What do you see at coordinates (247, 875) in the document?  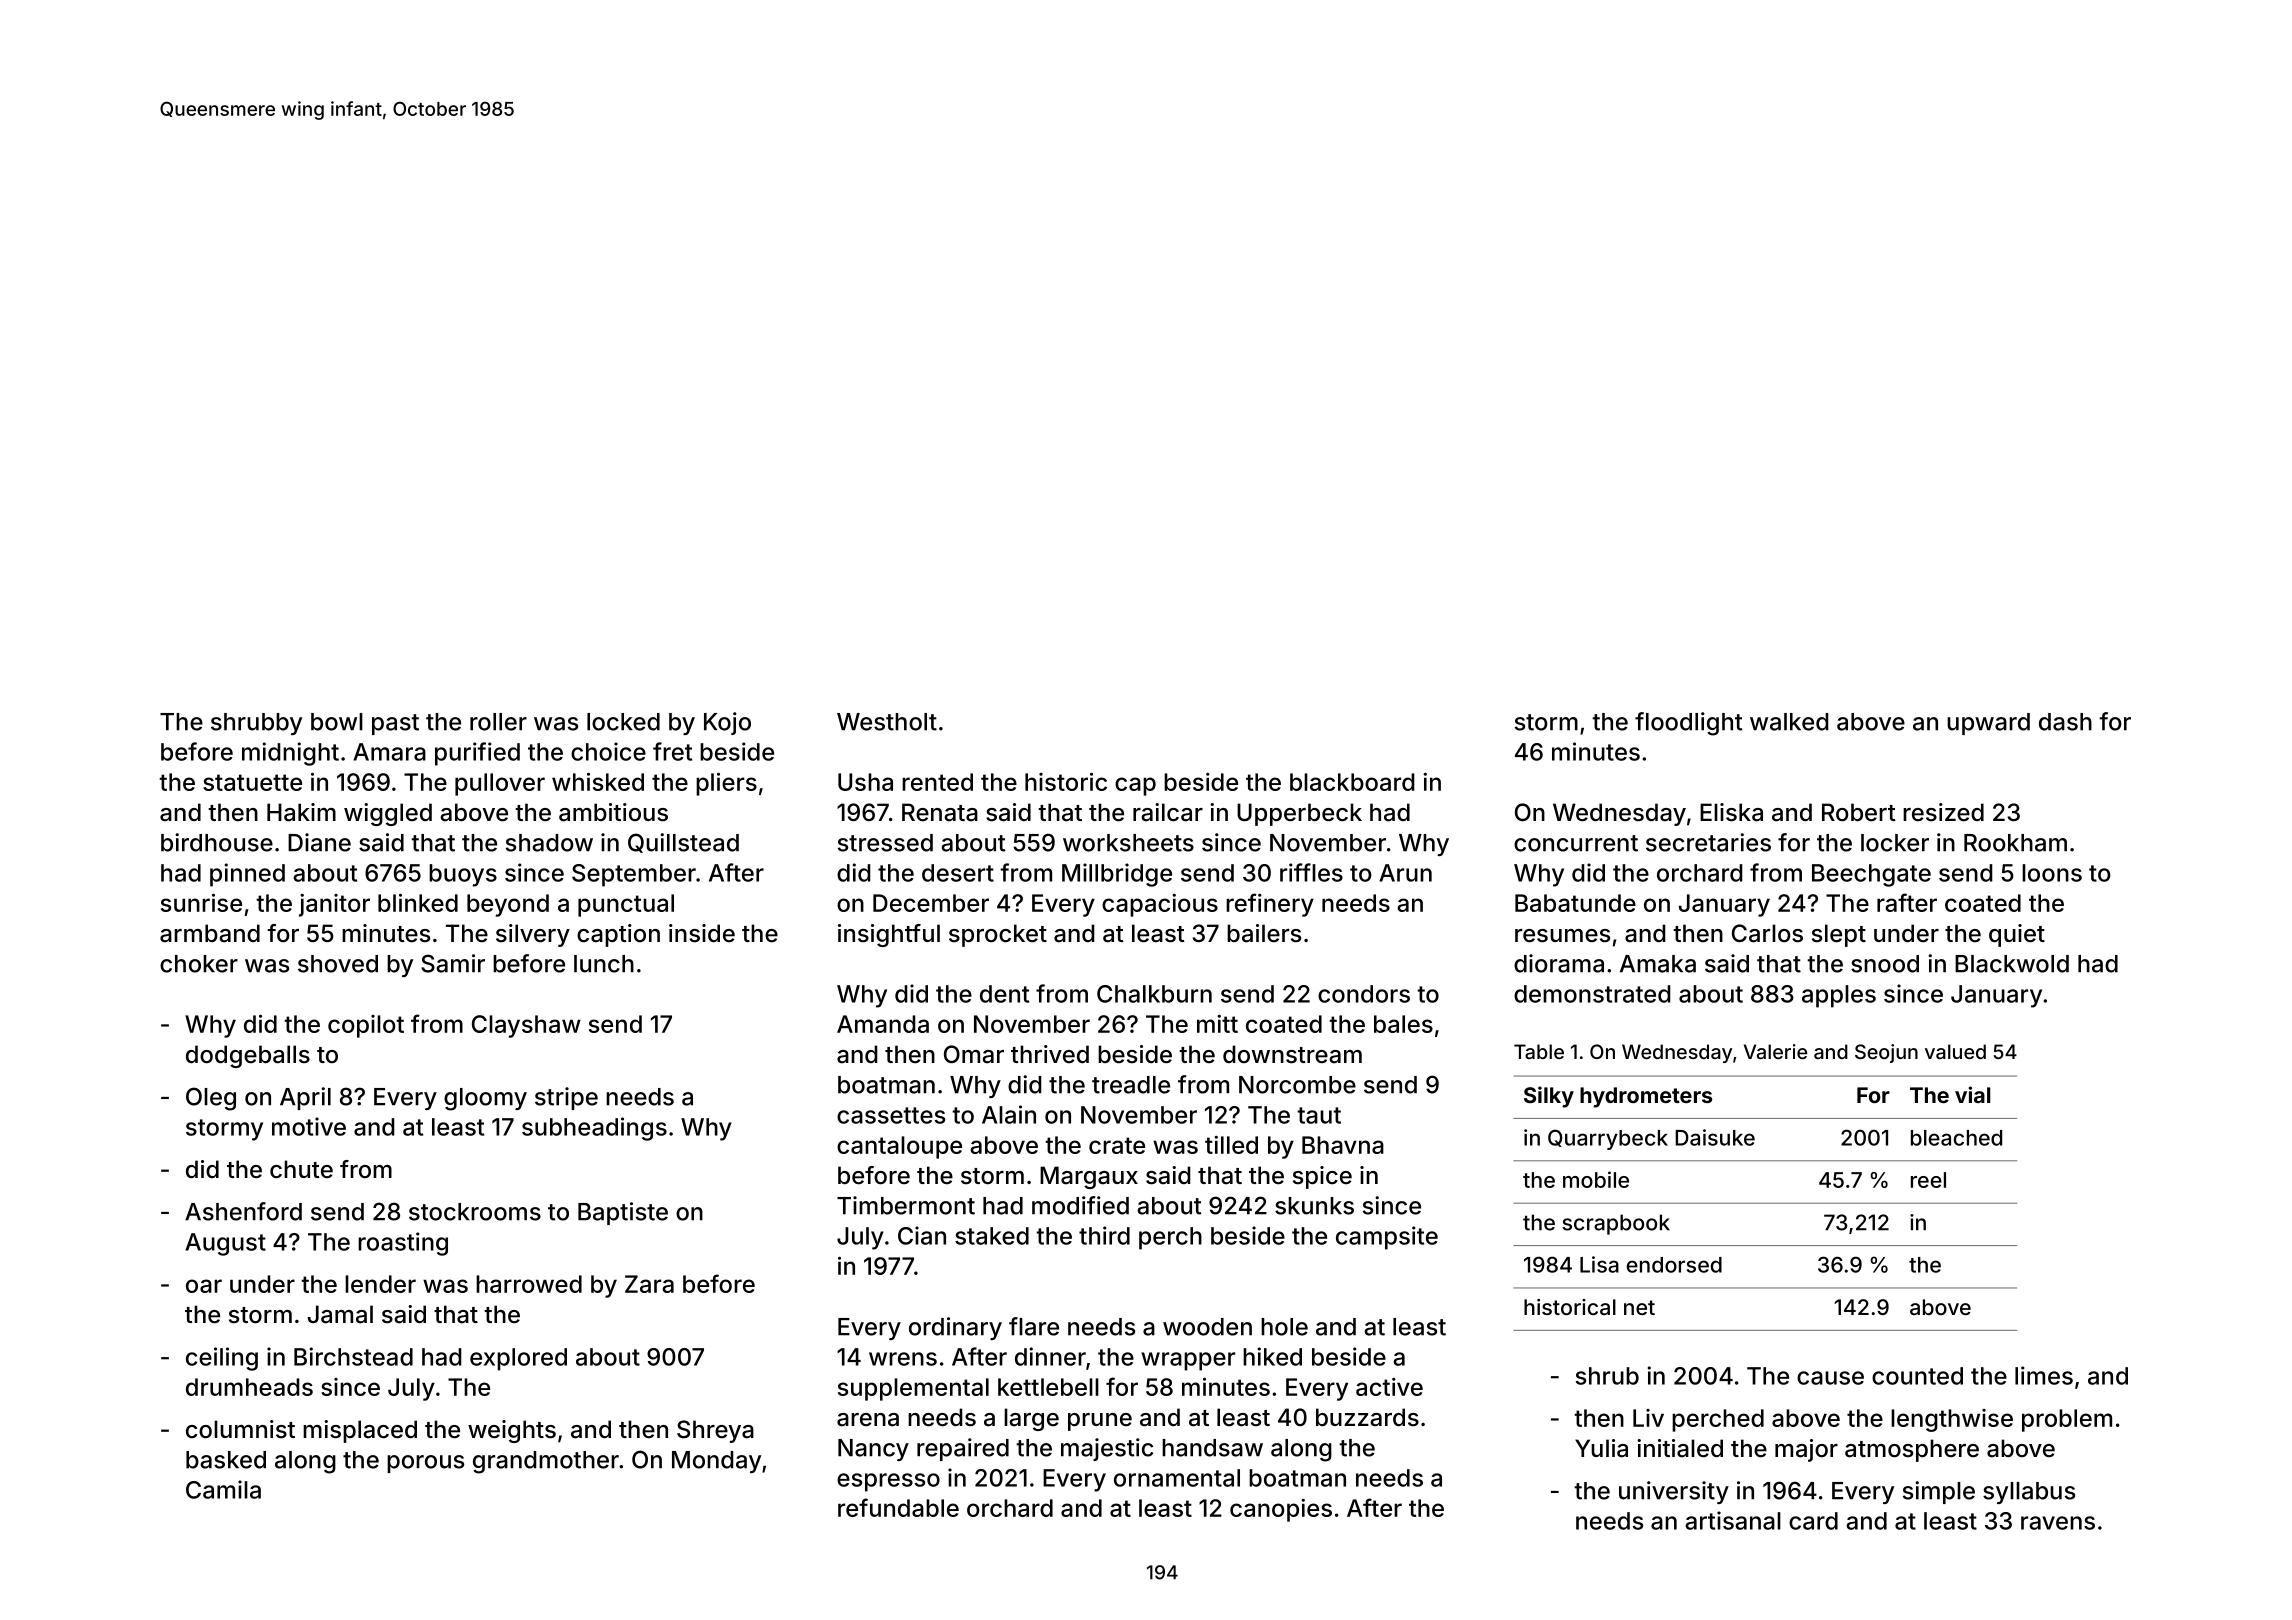 I see `pinned` at bounding box center [247, 875].
